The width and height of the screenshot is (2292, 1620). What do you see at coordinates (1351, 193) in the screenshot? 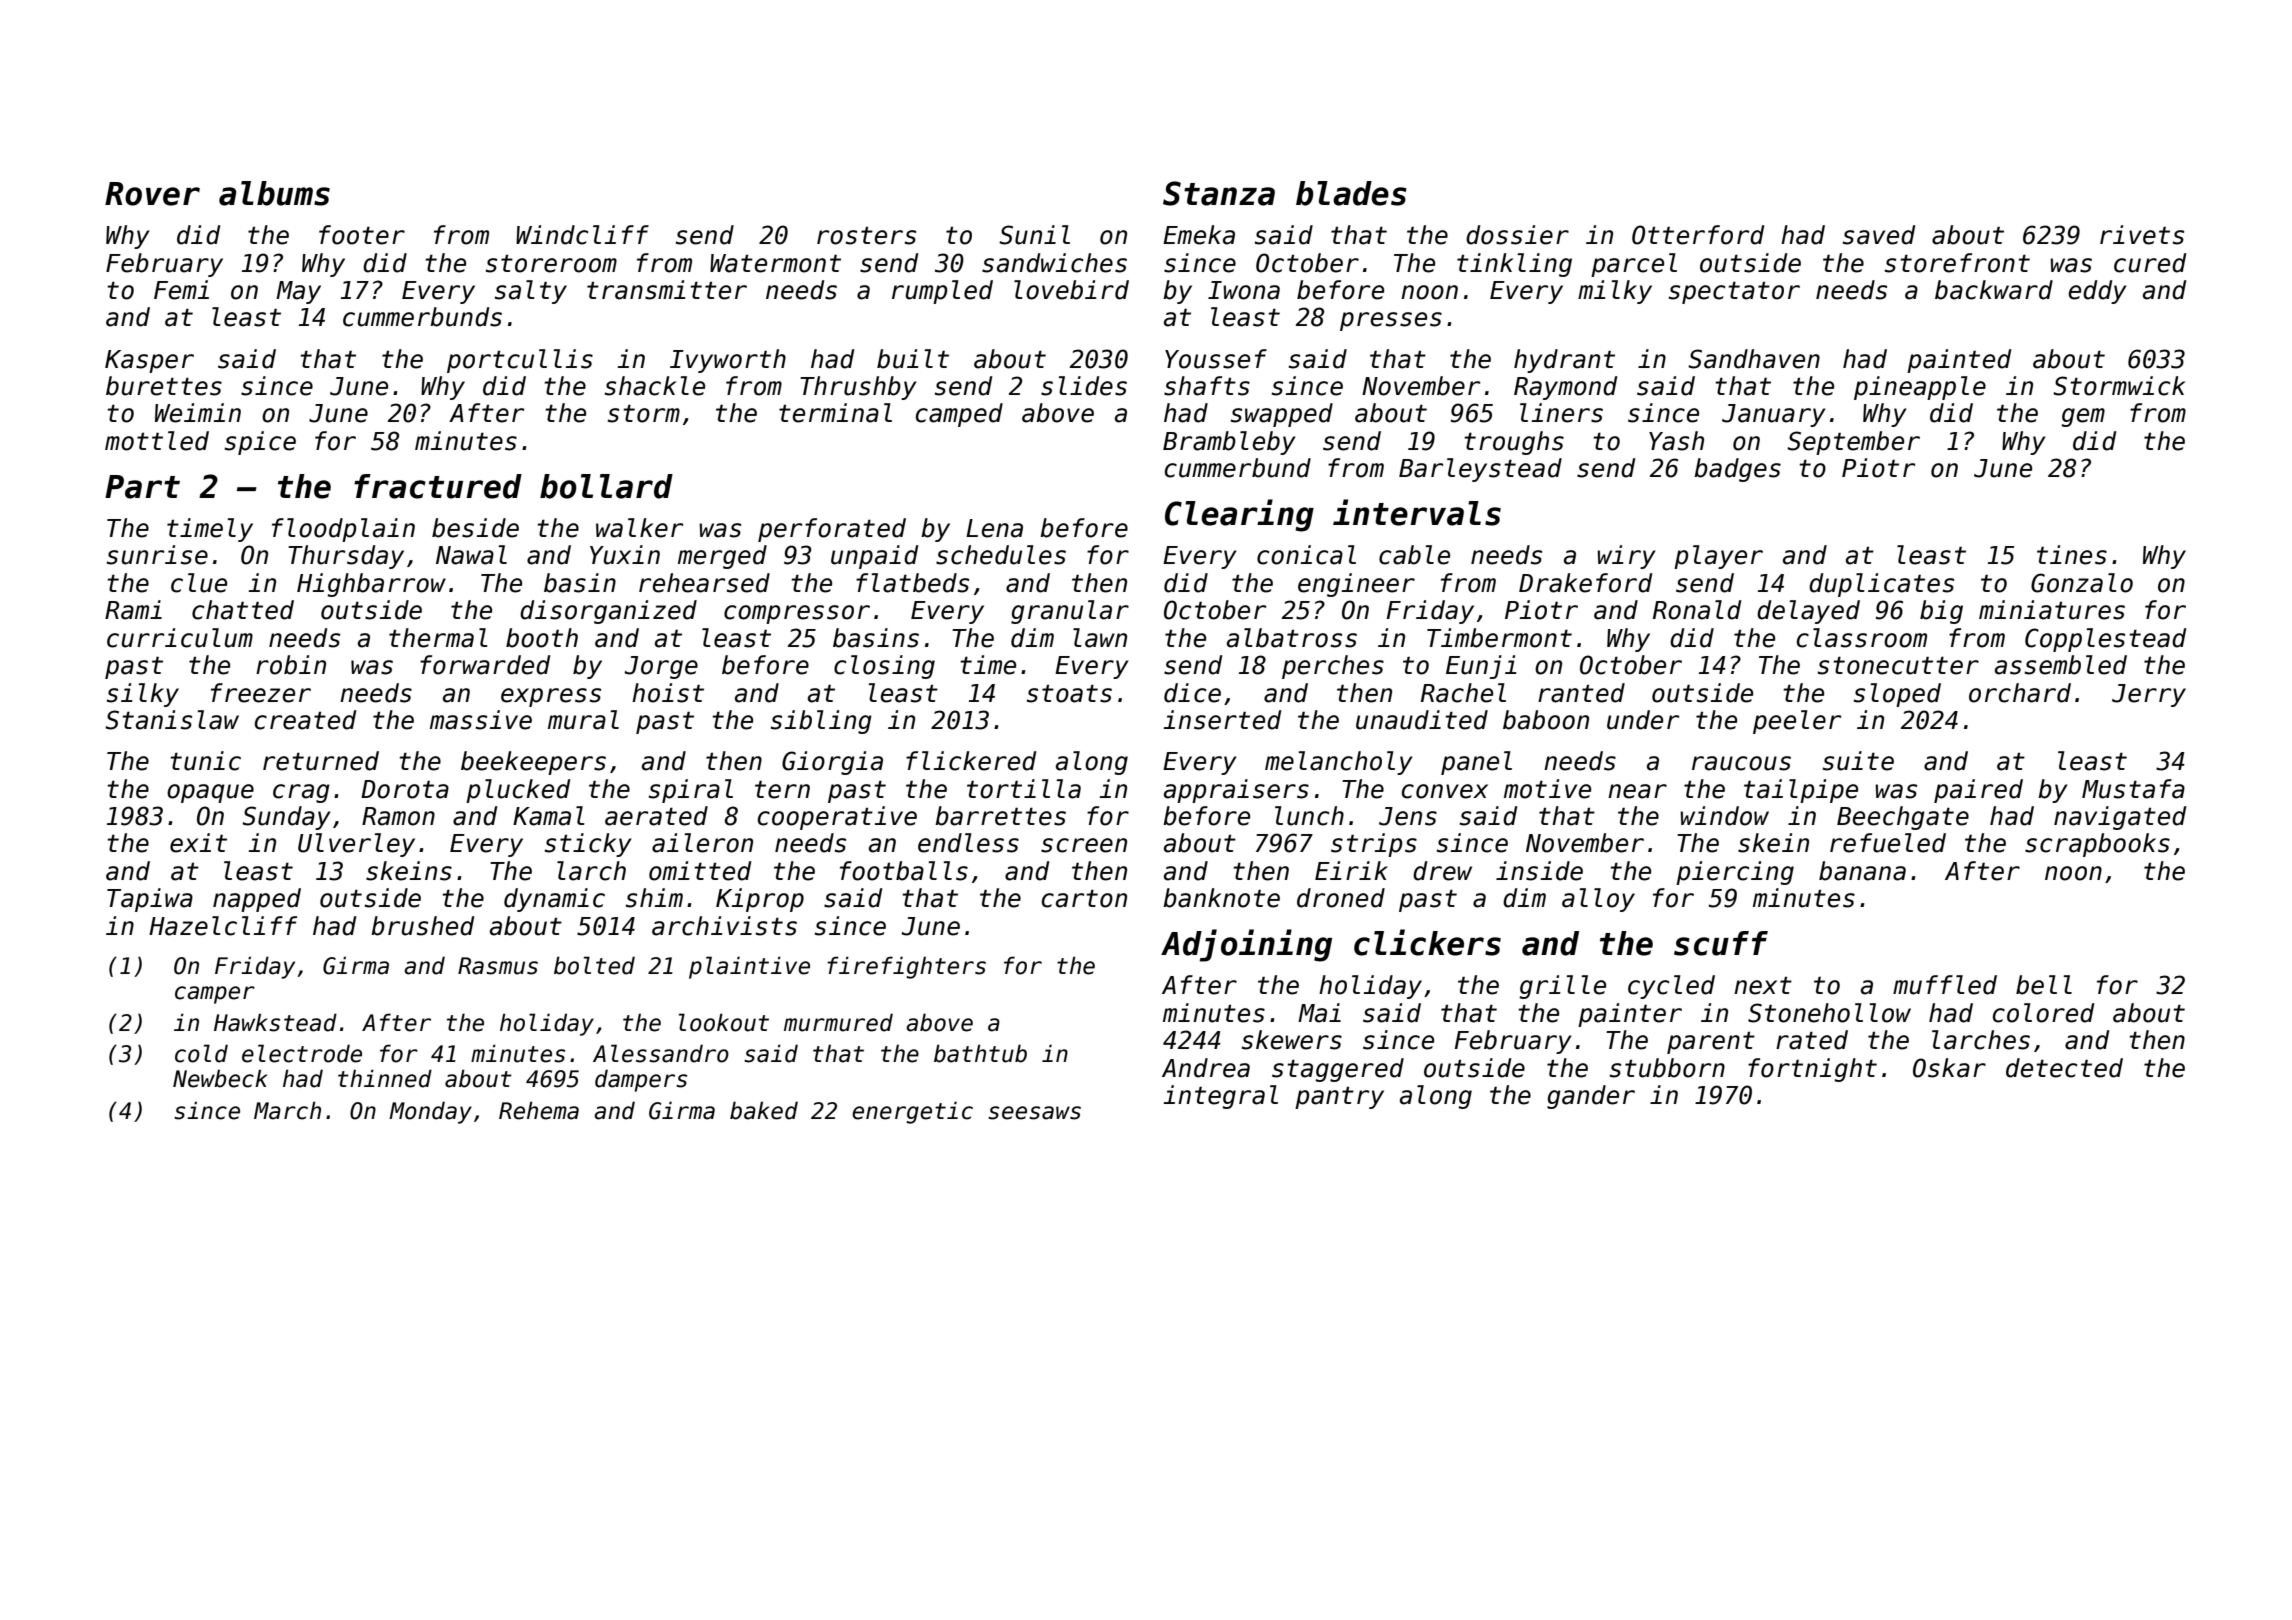
I see `blades` at bounding box center [1351, 193].
